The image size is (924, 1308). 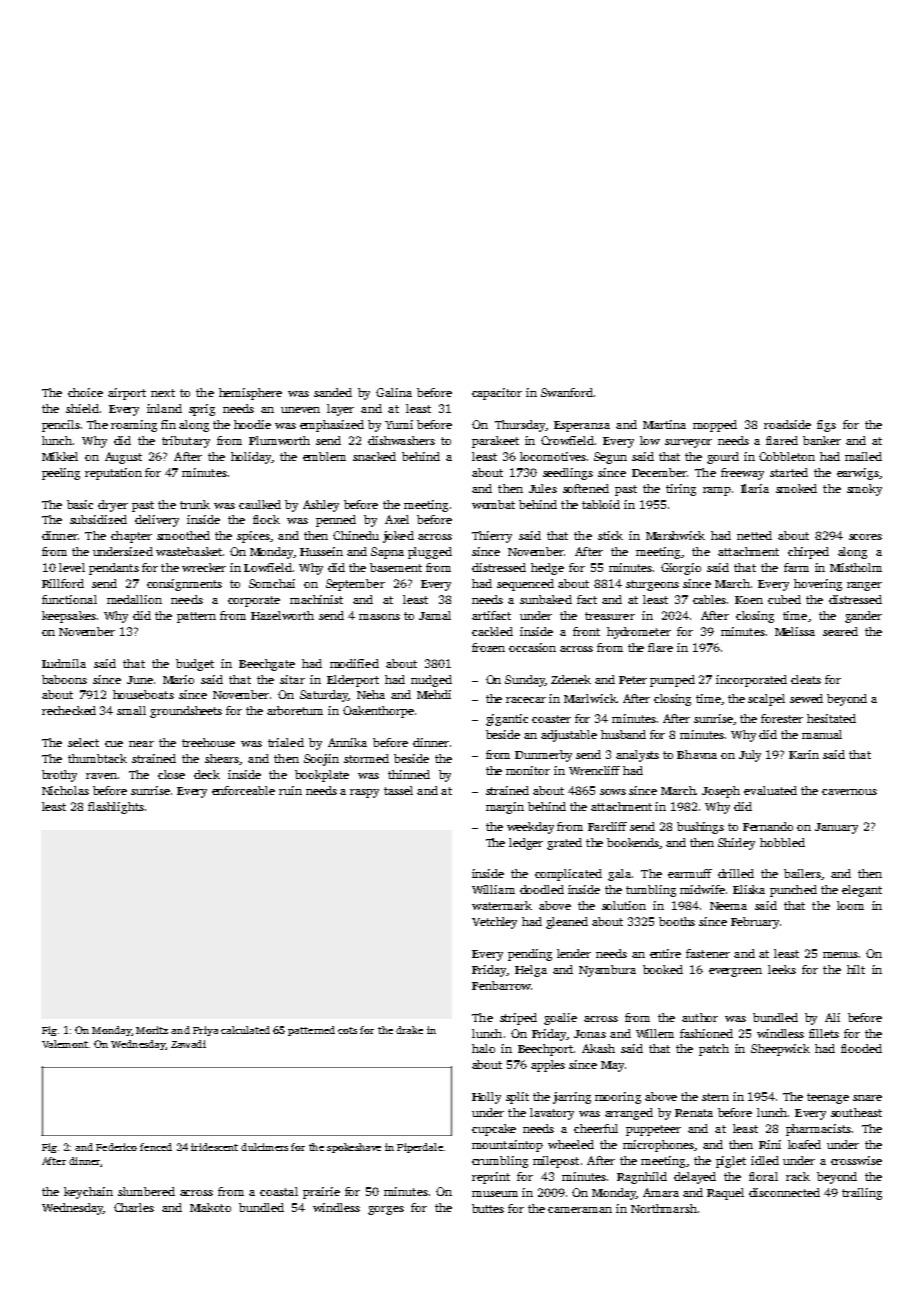 I want to click on level, so click(x=72, y=567).
